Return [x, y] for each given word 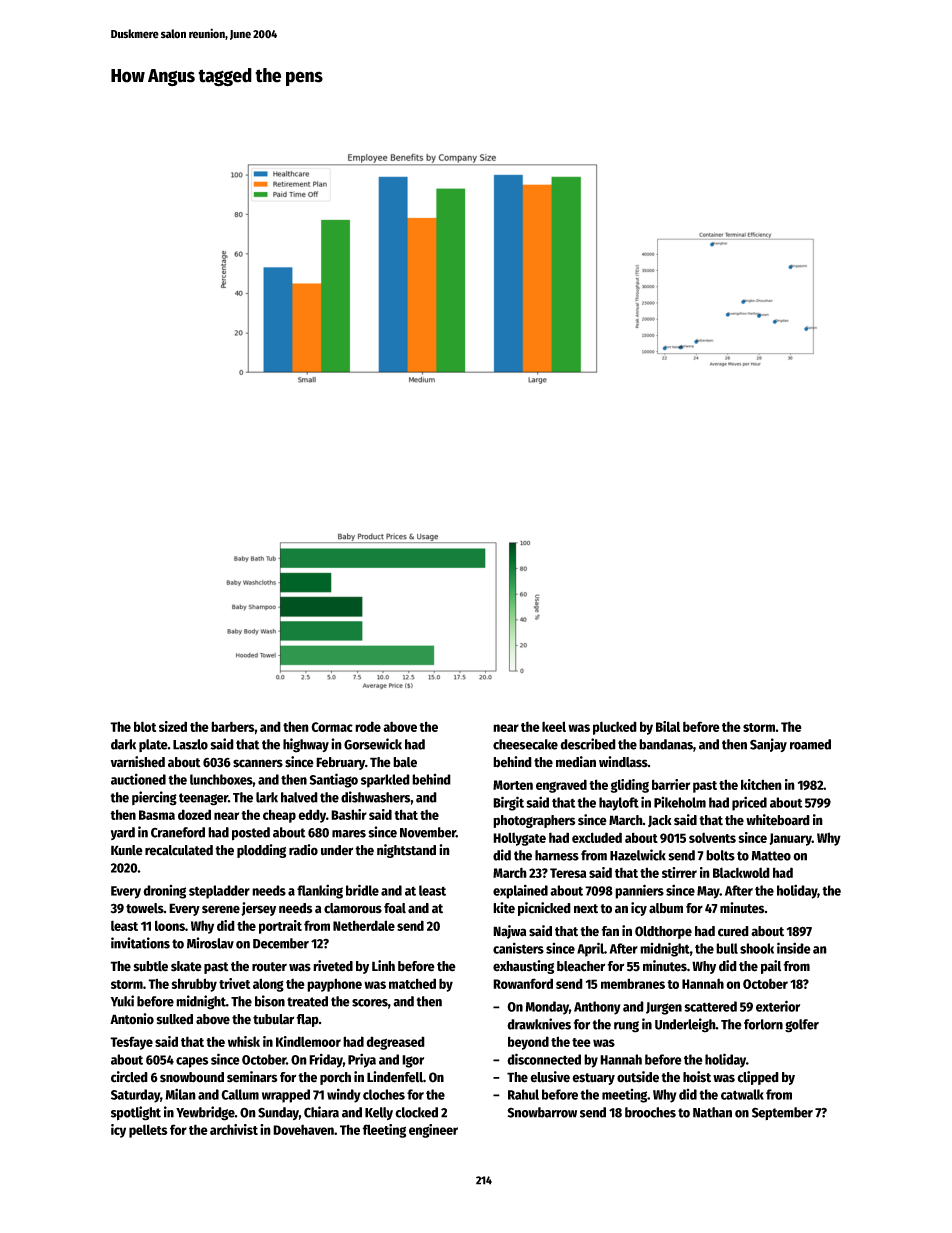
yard [123, 833]
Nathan [712, 1112]
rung [626, 1027]
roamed [810, 744]
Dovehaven [303, 1129]
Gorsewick [373, 744]
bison [270, 1001]
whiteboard [778, 820]
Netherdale [364, 925]
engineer [433, 1131]
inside [794, 948]
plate [153, 745]
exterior [778, 1006]
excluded [597, 837]
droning [164, 892]
